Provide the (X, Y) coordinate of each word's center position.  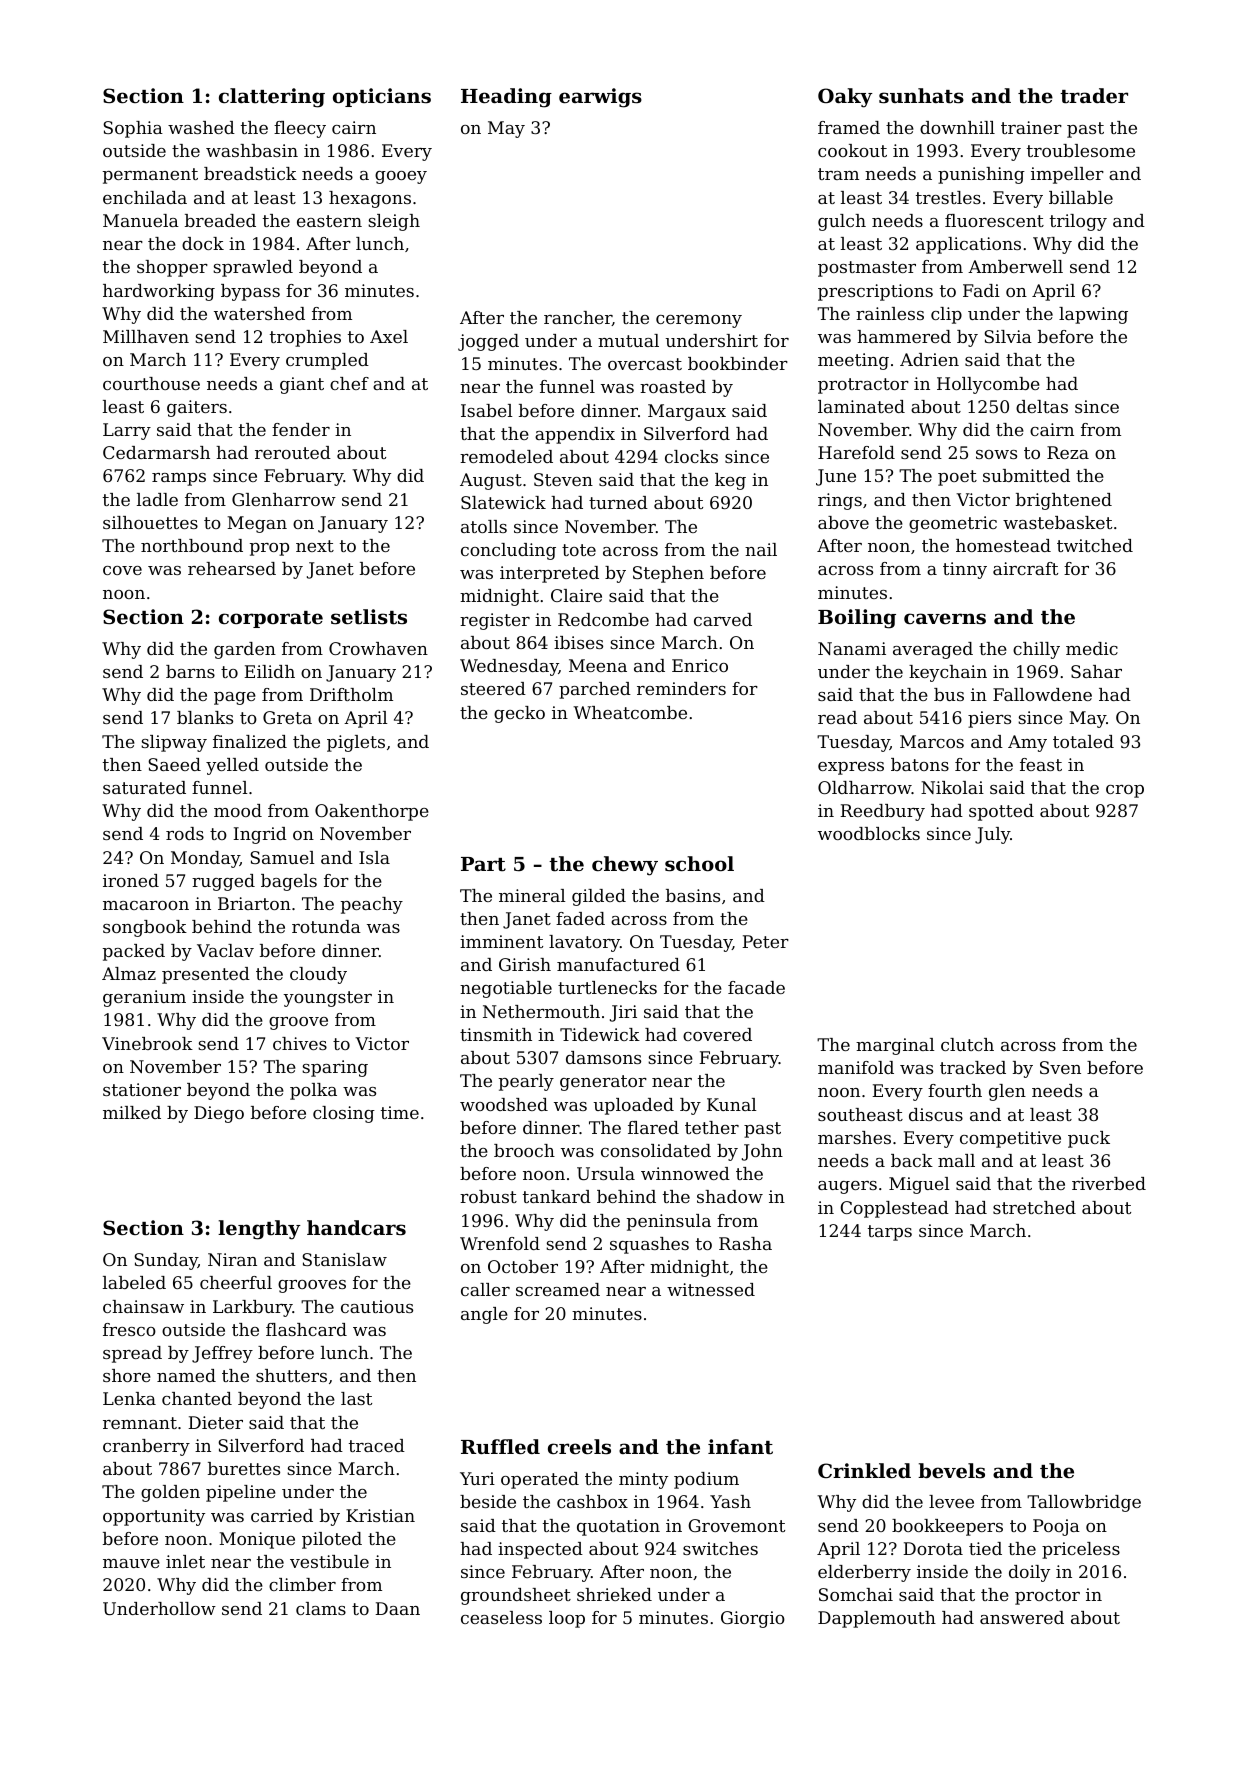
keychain (948, 673)
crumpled (327, 361)
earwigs (600, 98)
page (235, 698)
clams (321, 1608)
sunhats (921, 96)
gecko (519, 714)
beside (488, 1501)
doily (1029, 1573)
